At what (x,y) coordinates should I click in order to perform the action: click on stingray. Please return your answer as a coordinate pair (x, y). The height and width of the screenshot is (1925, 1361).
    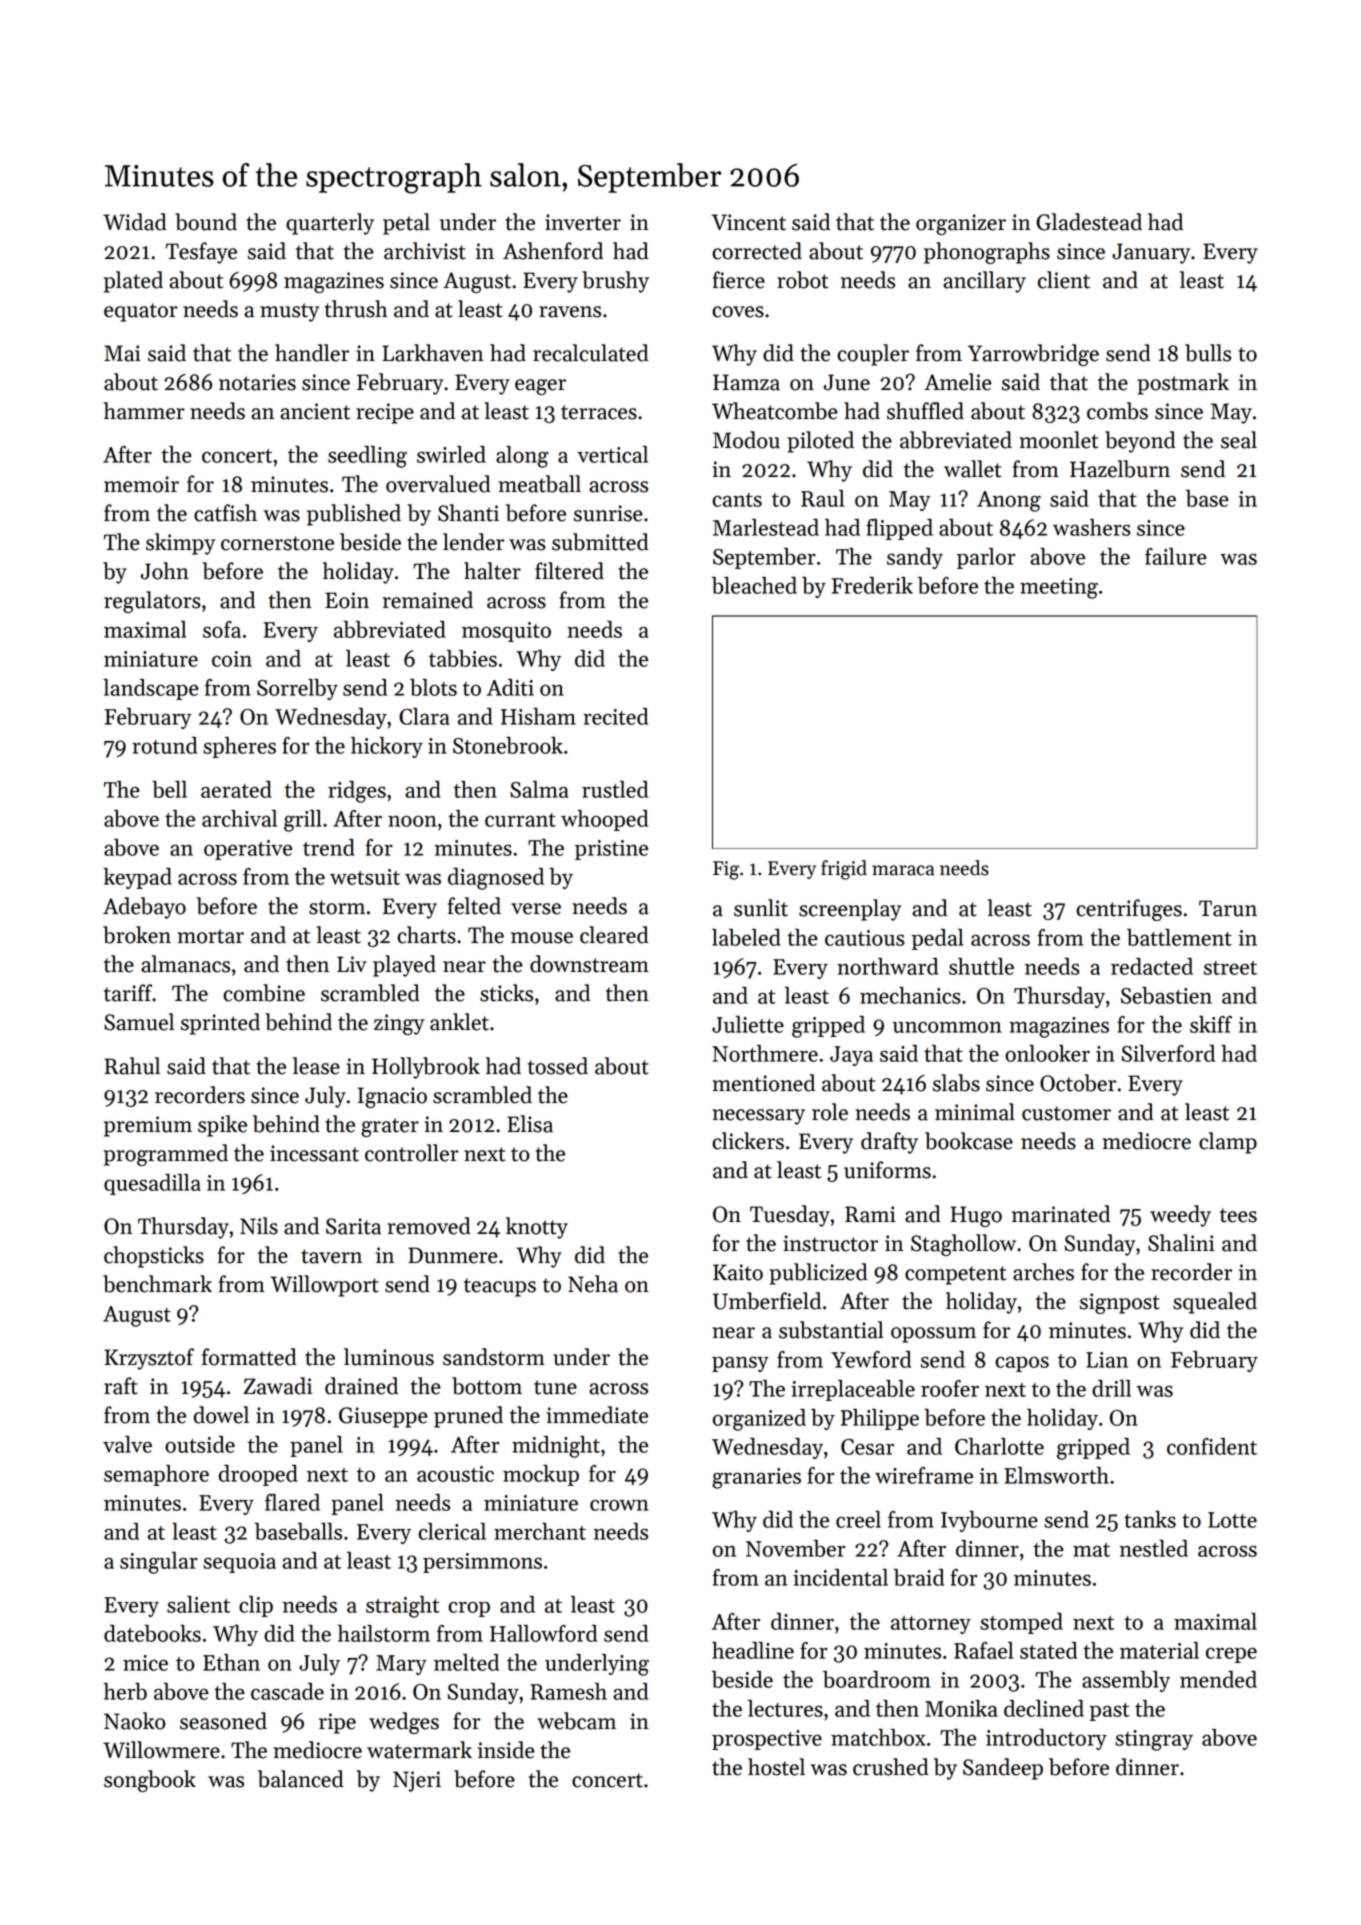
    Looking at the image, I should click on (1154, 1740).
